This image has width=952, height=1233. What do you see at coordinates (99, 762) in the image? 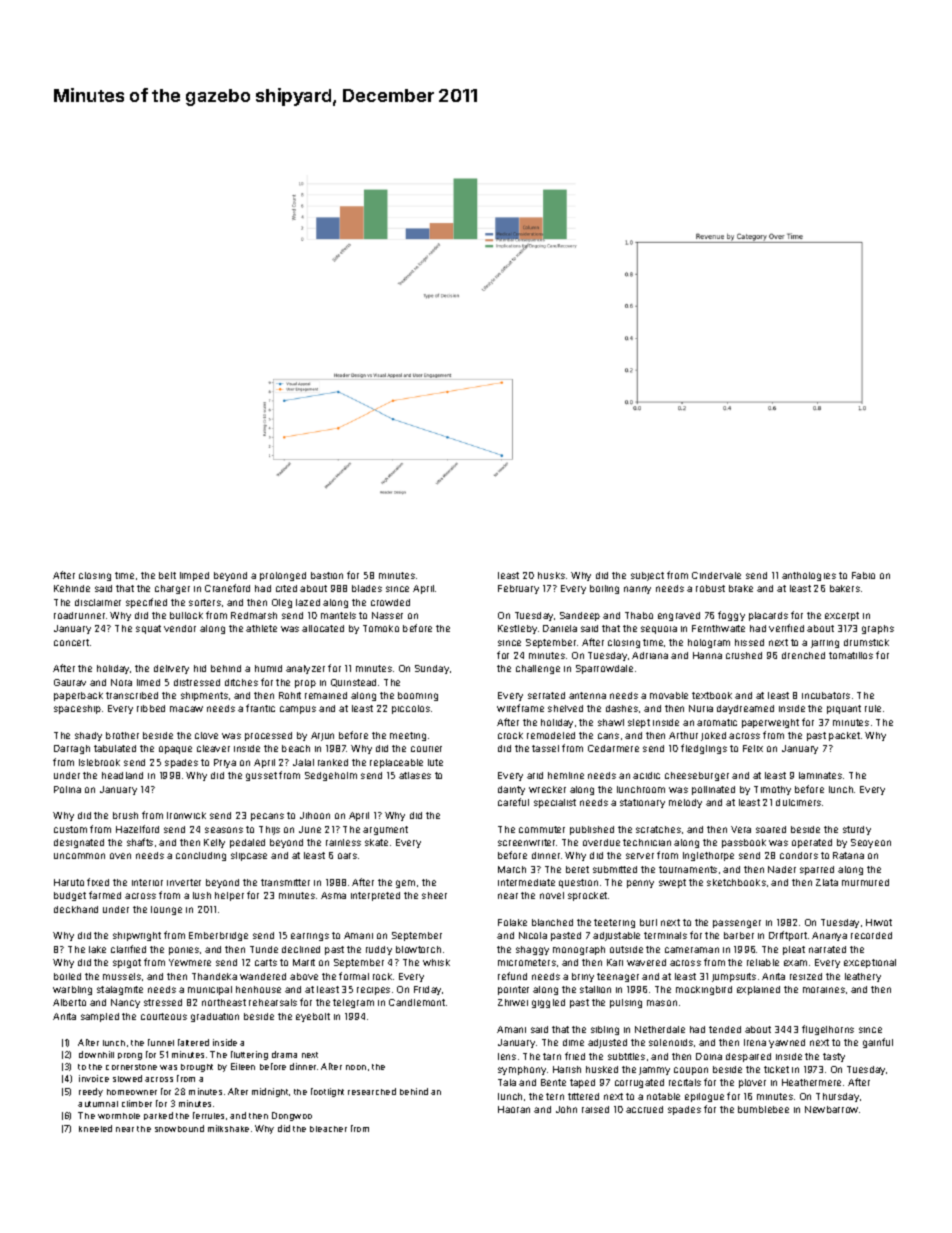
I see `Islebrook` at bounding box center [99, 762].
